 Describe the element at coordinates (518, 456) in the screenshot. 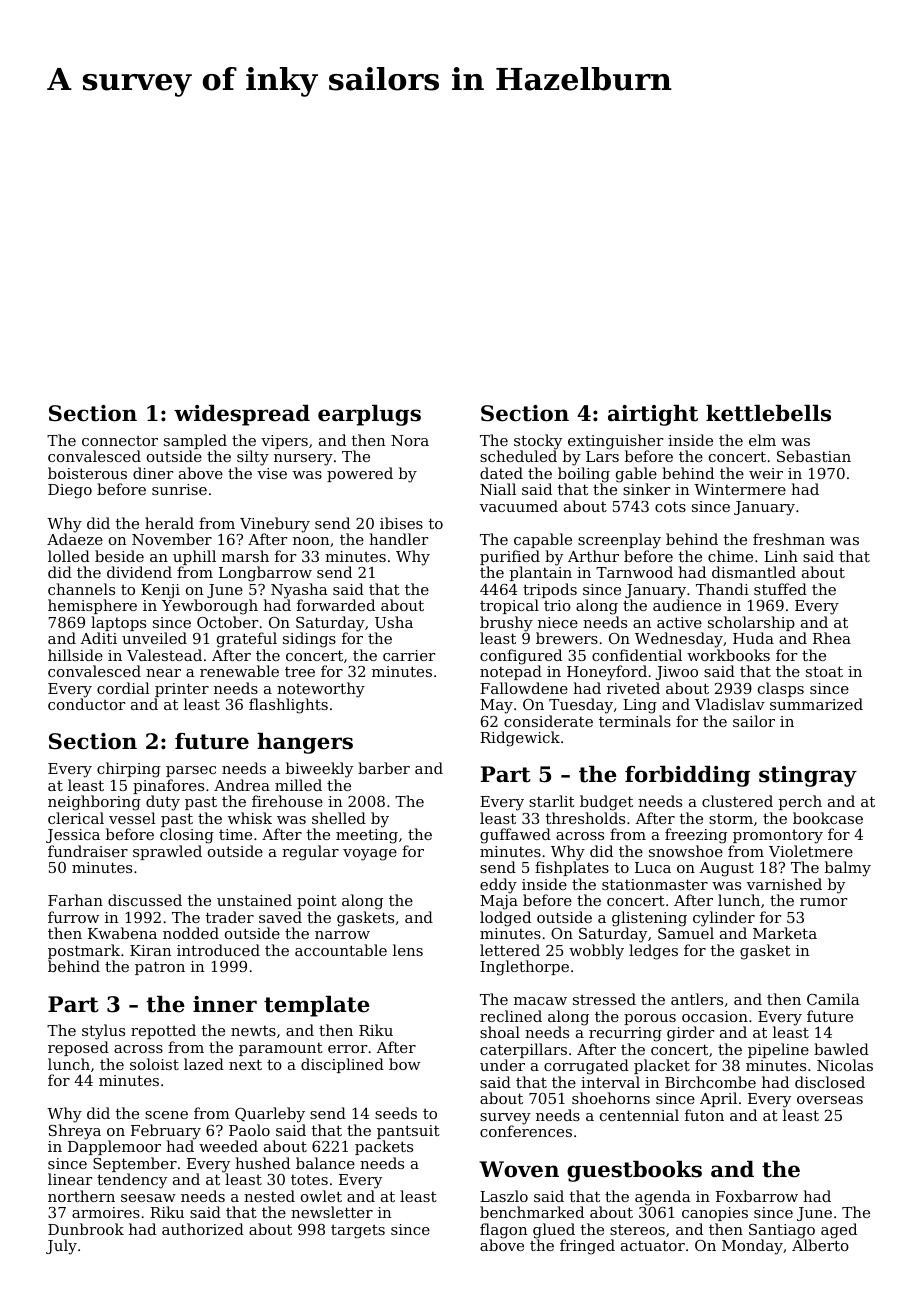

I see `scheduled` at that location.
